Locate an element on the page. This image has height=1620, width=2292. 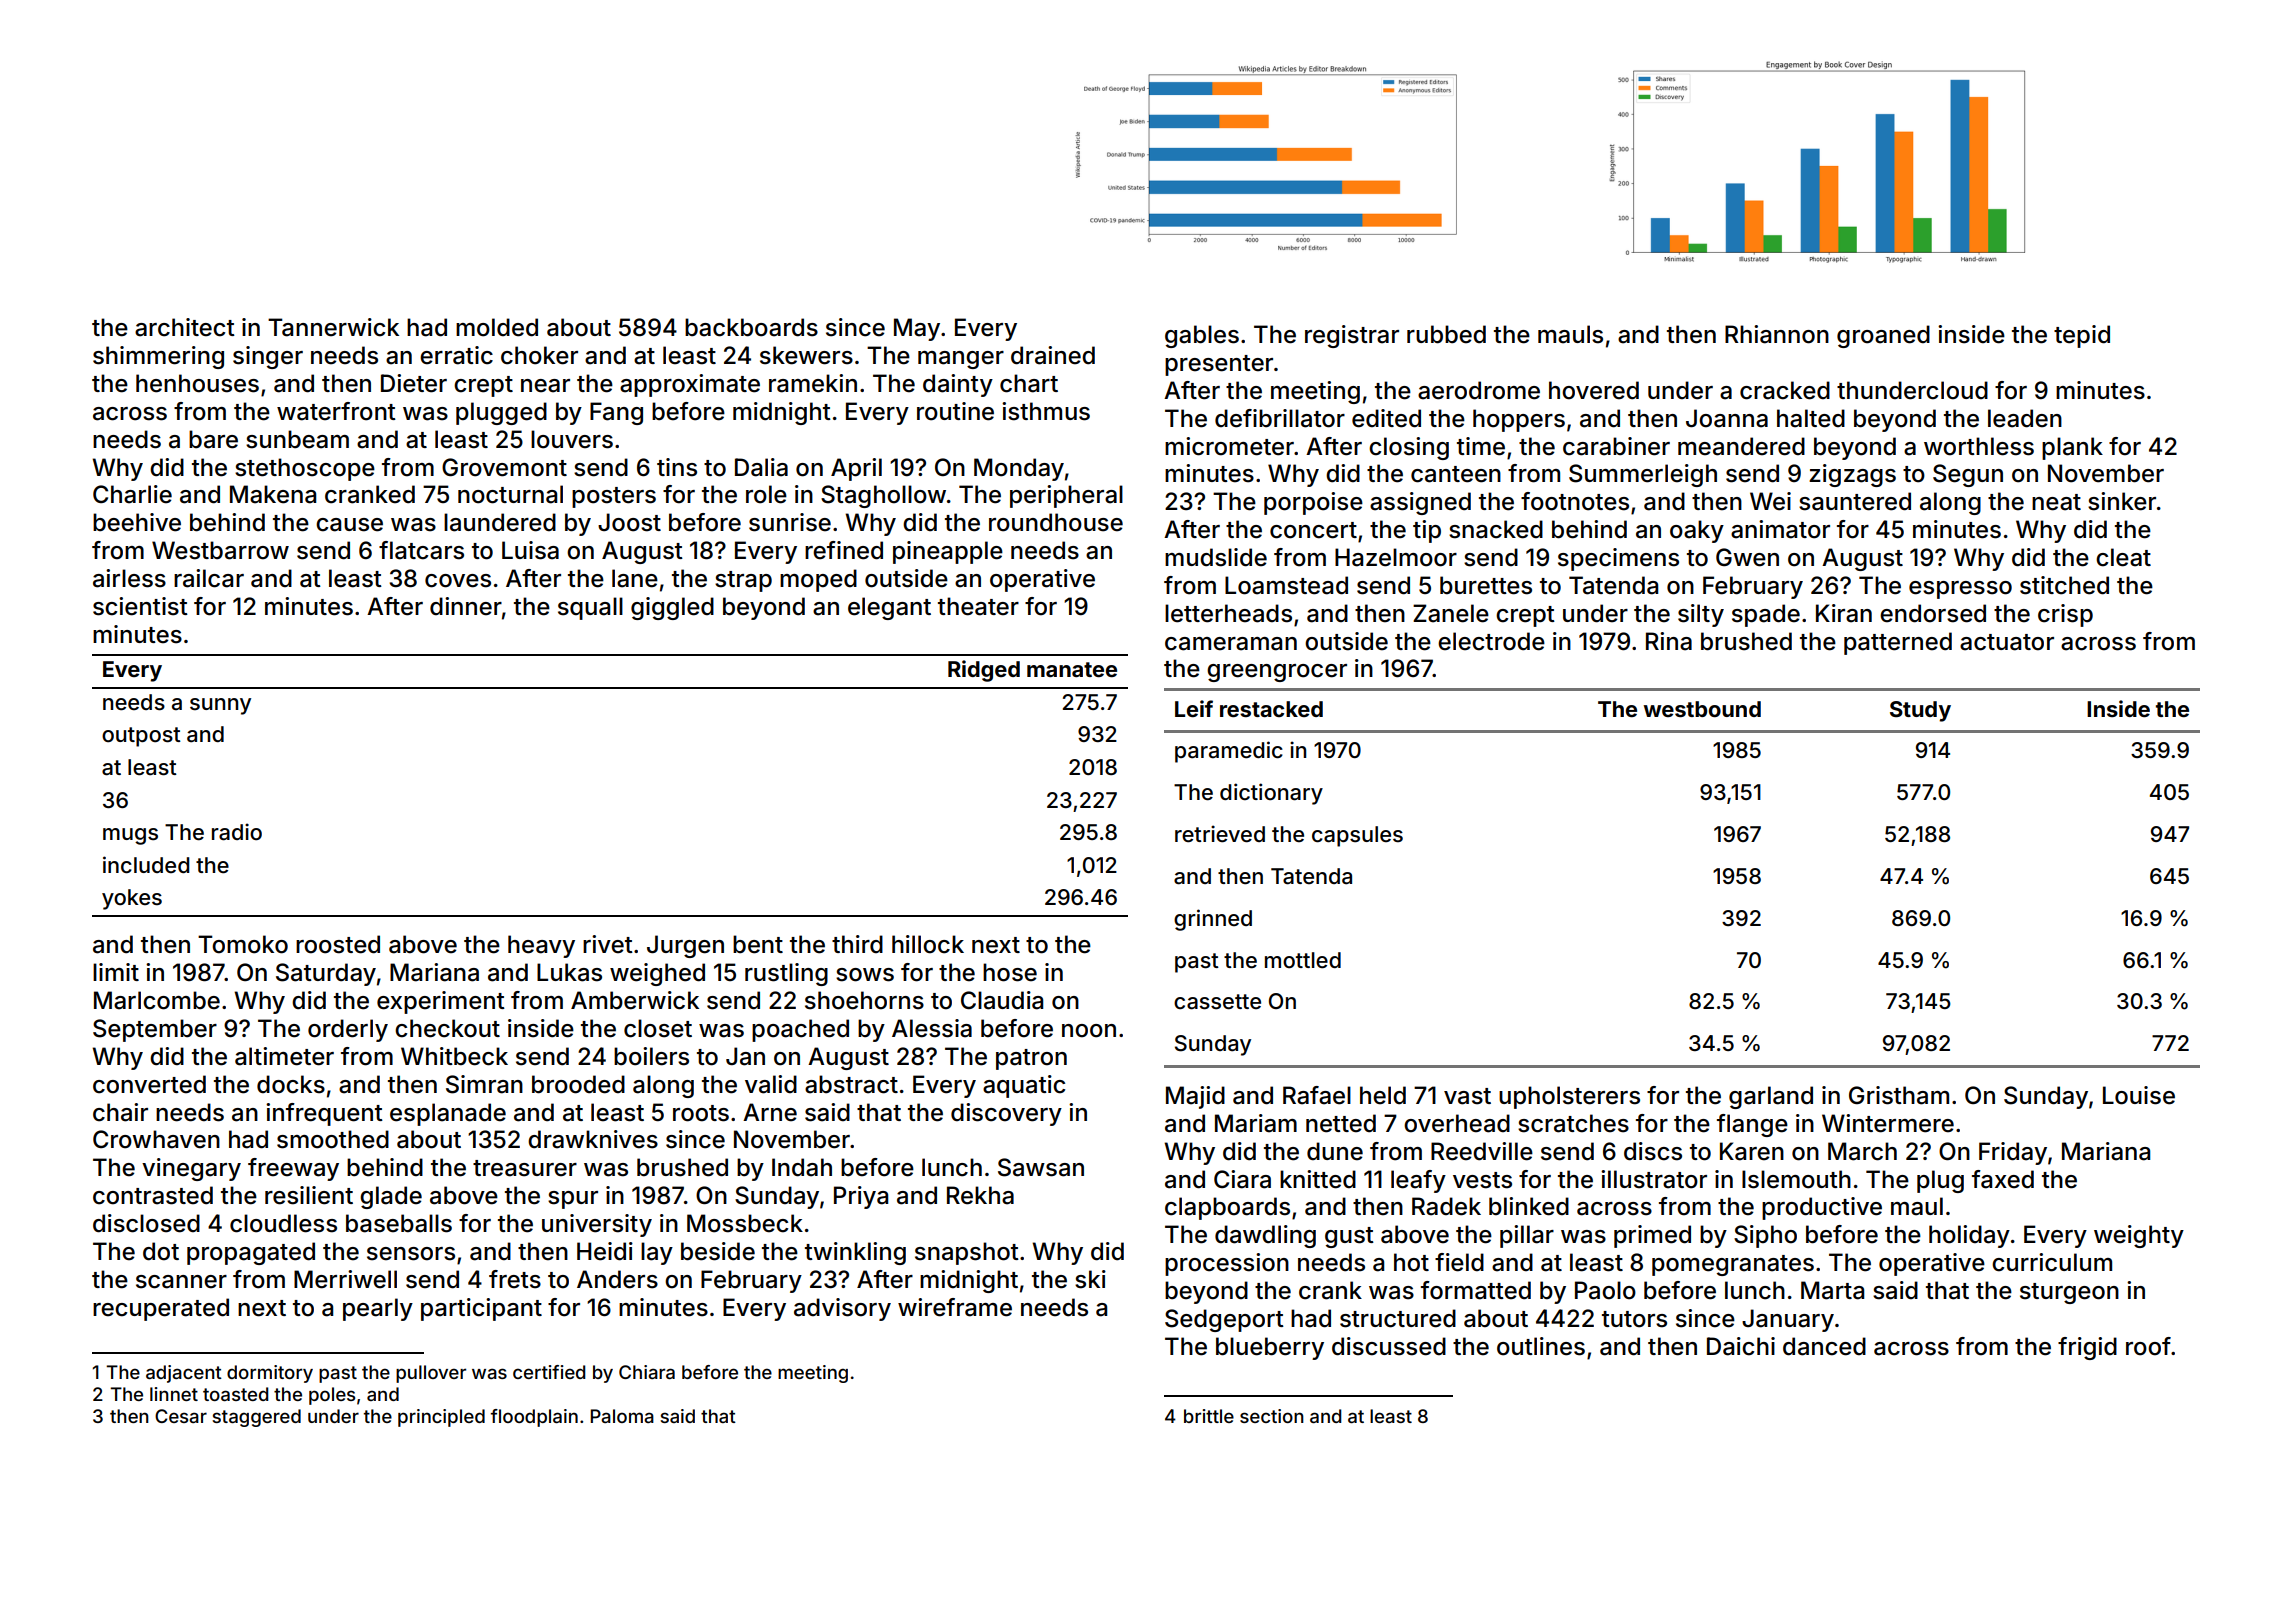
Cesar is located at coordinates (181, 1416).
